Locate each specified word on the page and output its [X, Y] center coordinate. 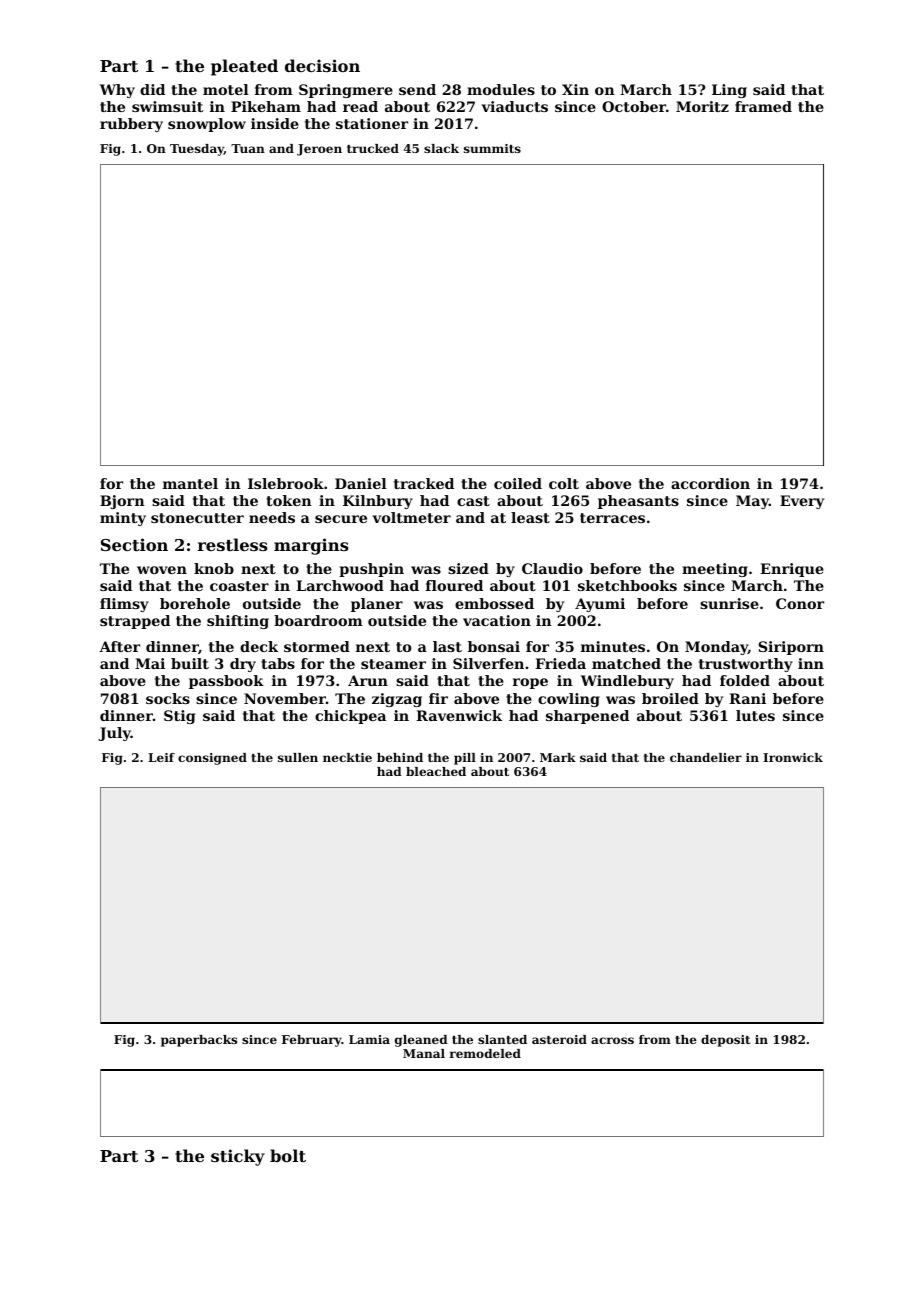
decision [322, 65]
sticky [238, 1157]
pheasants [638, 502]
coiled [518, 483]
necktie [347, 757]
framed [763, 106]
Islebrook [286, 483]
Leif [161, 757]
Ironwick [793, 757]
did [152, 89]
